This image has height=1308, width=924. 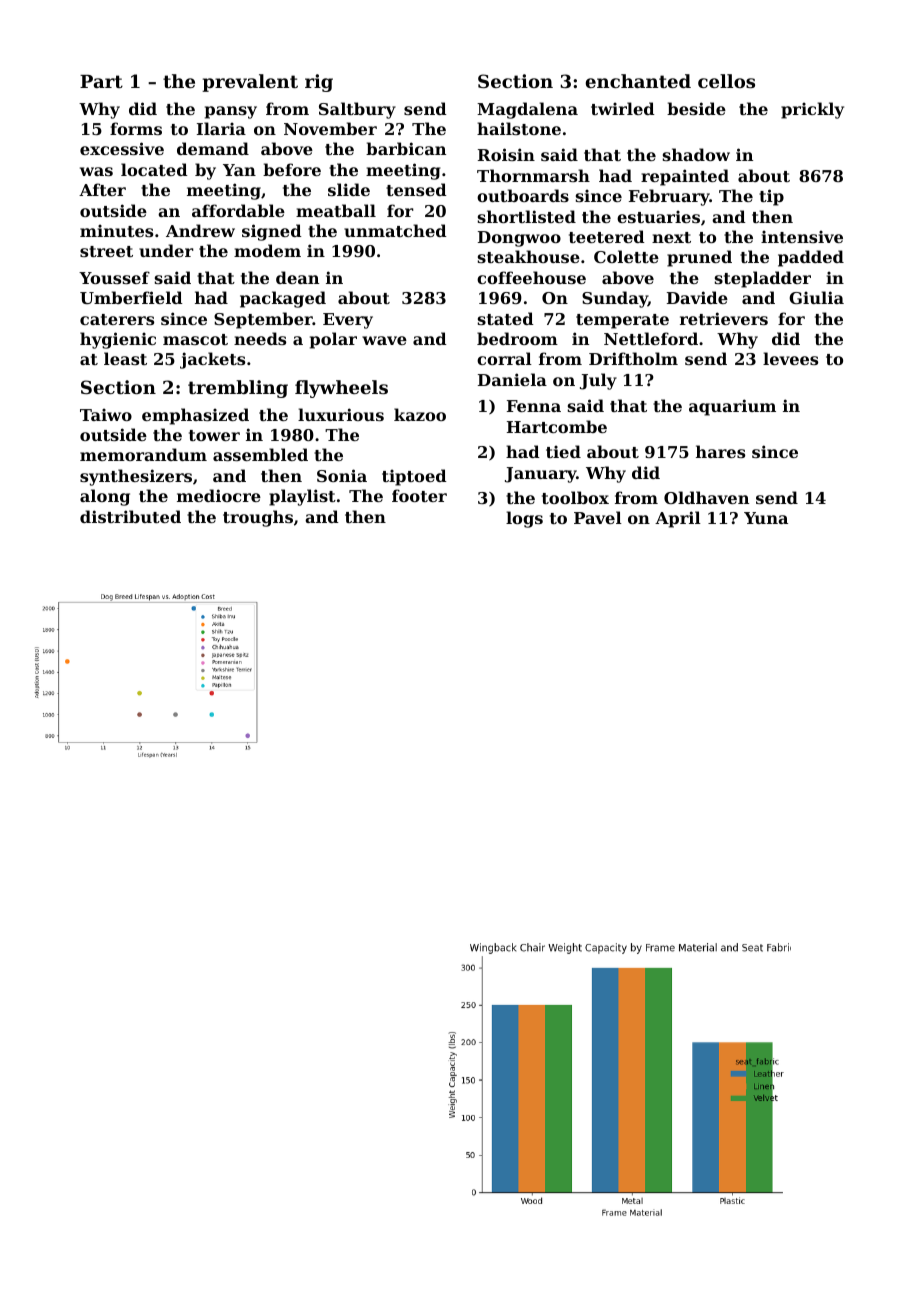 I want to click on shadow, so click(x=696, y=154).
